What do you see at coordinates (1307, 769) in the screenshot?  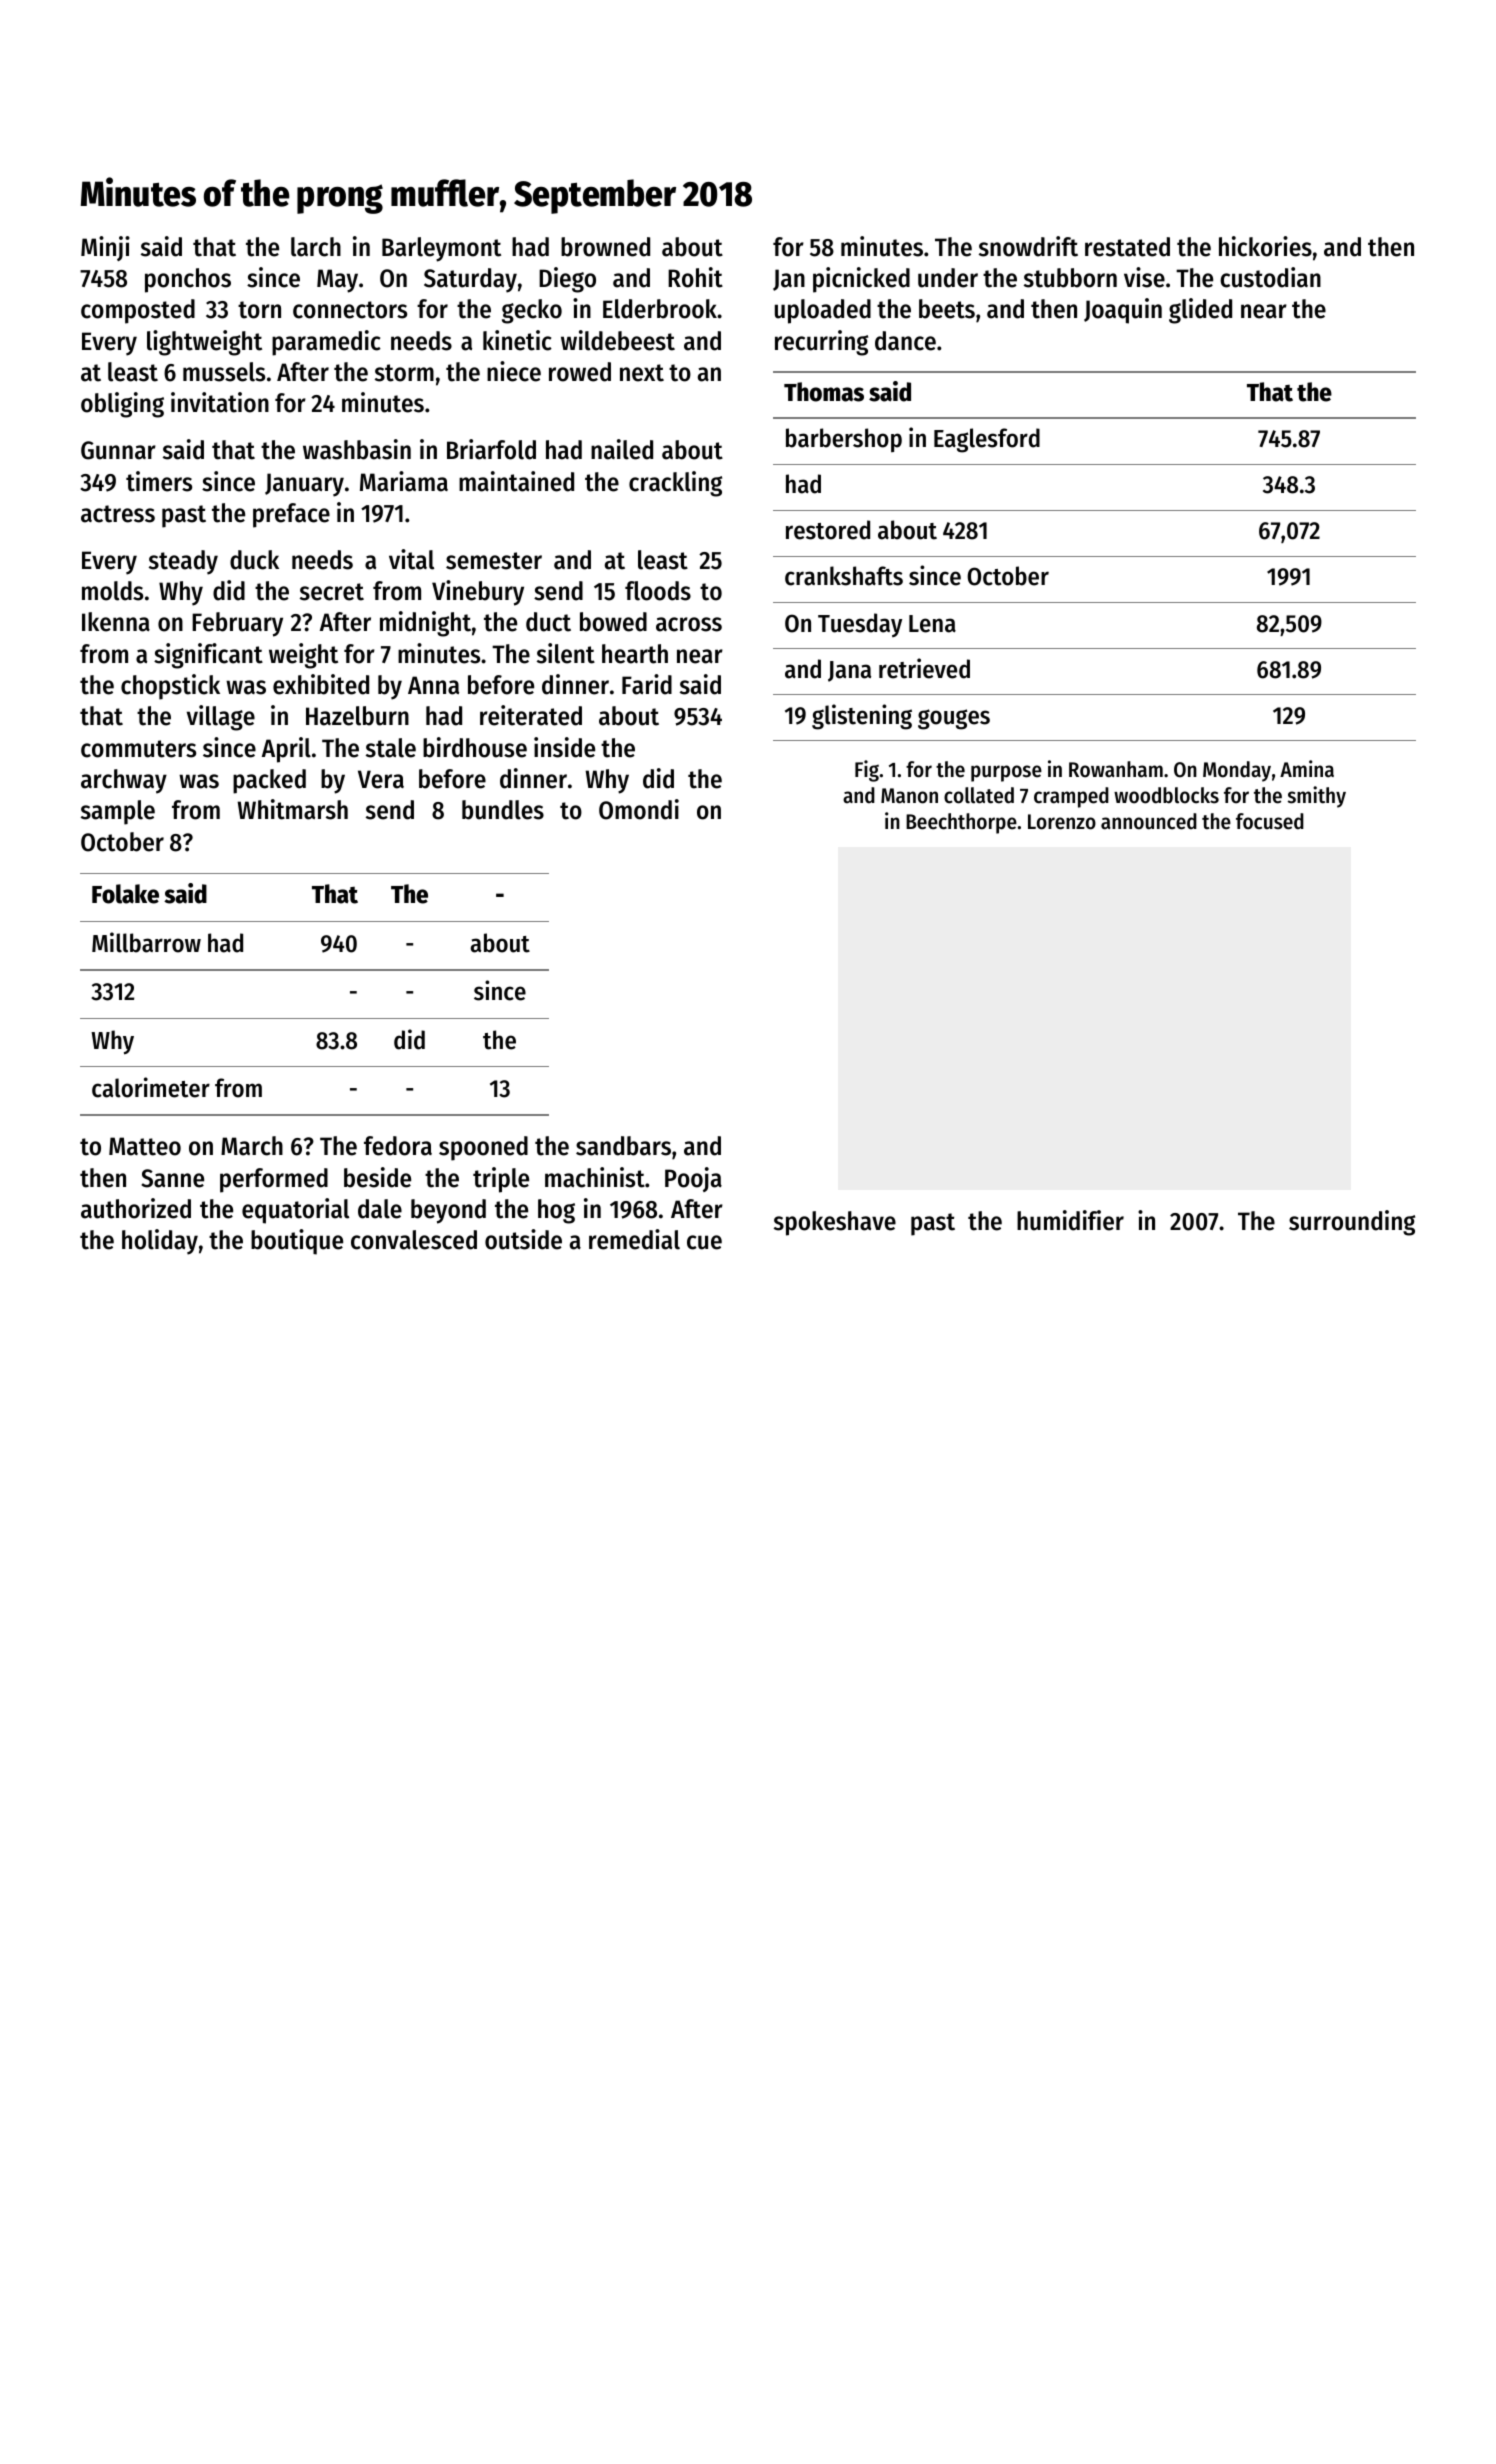 I see `Amina` at bounding box center [1307, 769].
